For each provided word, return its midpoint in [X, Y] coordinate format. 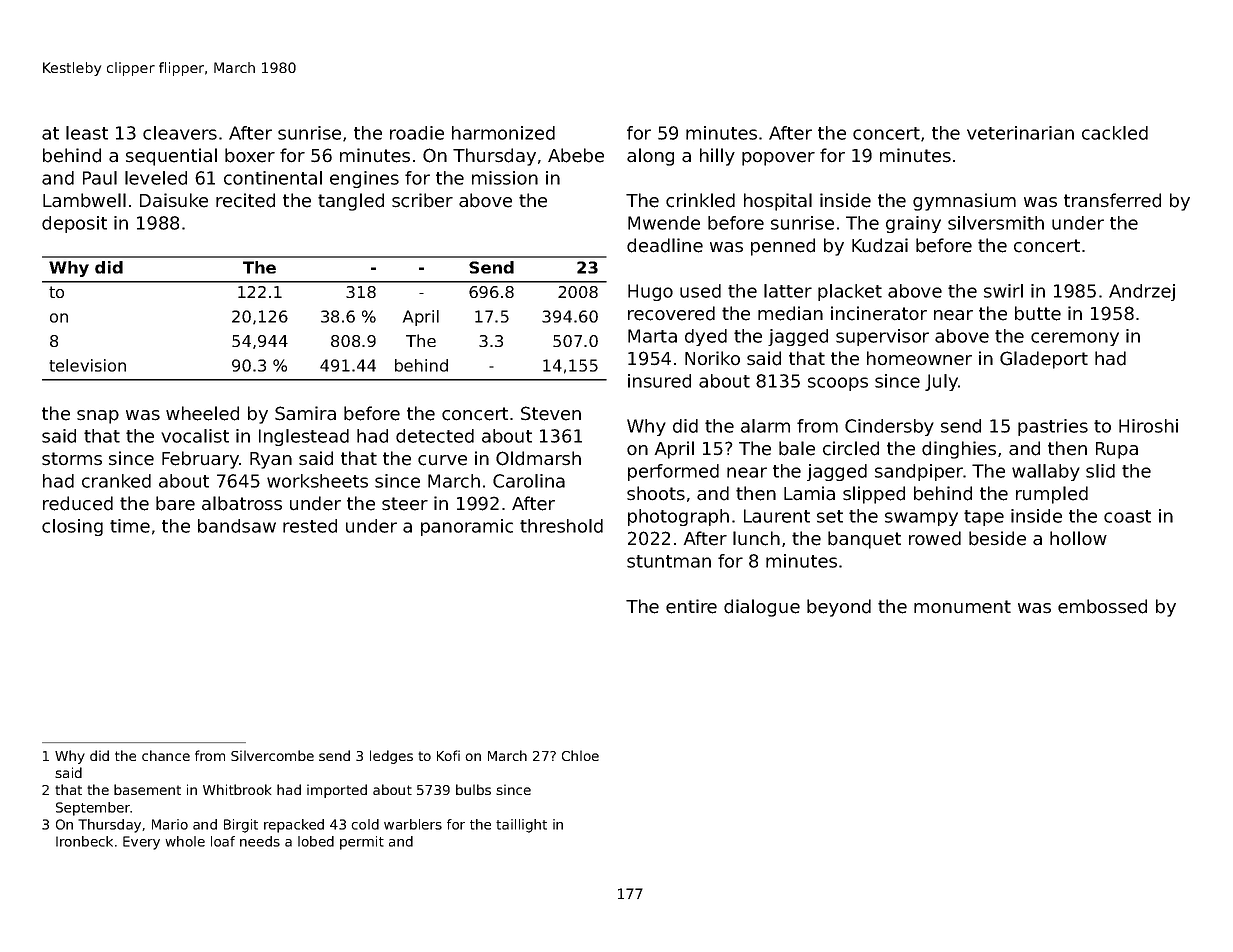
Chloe [580, 755]
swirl [1003, 291]
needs [260, 841]
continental [273, 178]
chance [166, 755]
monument [962, 607]
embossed [1102, 606]
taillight [521, 826]
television [87, 365]
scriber [422, 200]
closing [72, 527]
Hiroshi [1148, 426]
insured [659, 381]
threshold [561, 526]
